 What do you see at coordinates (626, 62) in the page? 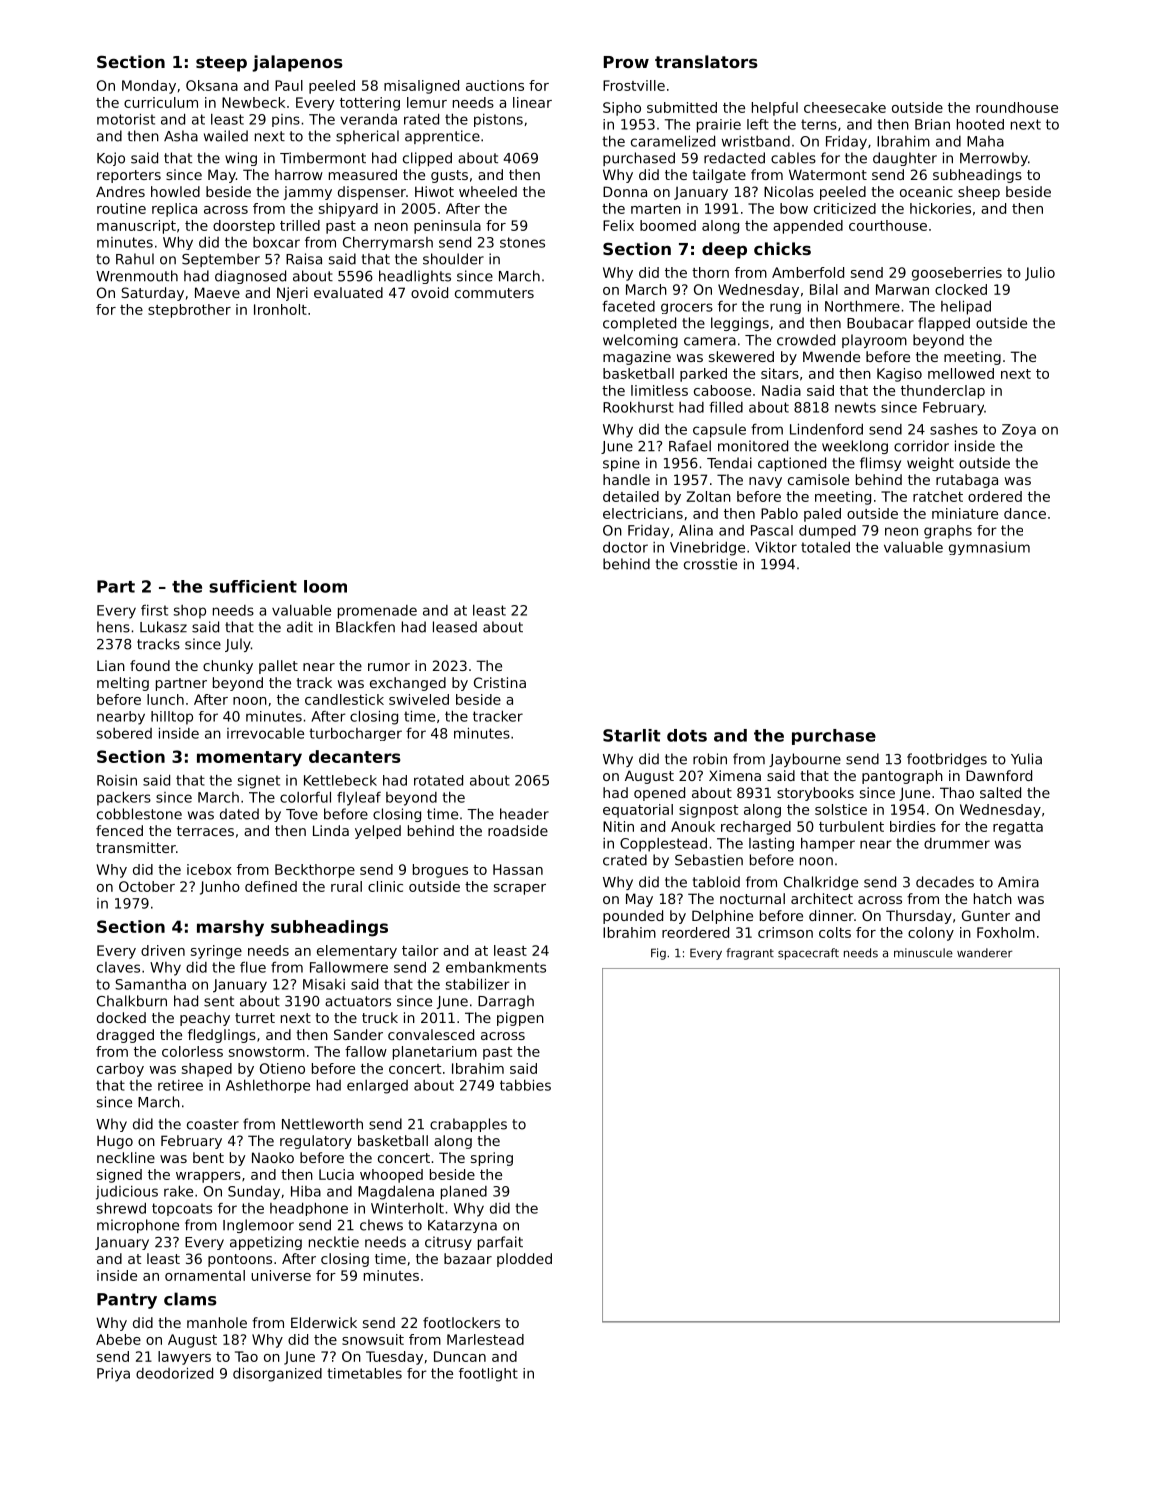
I see `Prow` at bounding box center [626, 62].
